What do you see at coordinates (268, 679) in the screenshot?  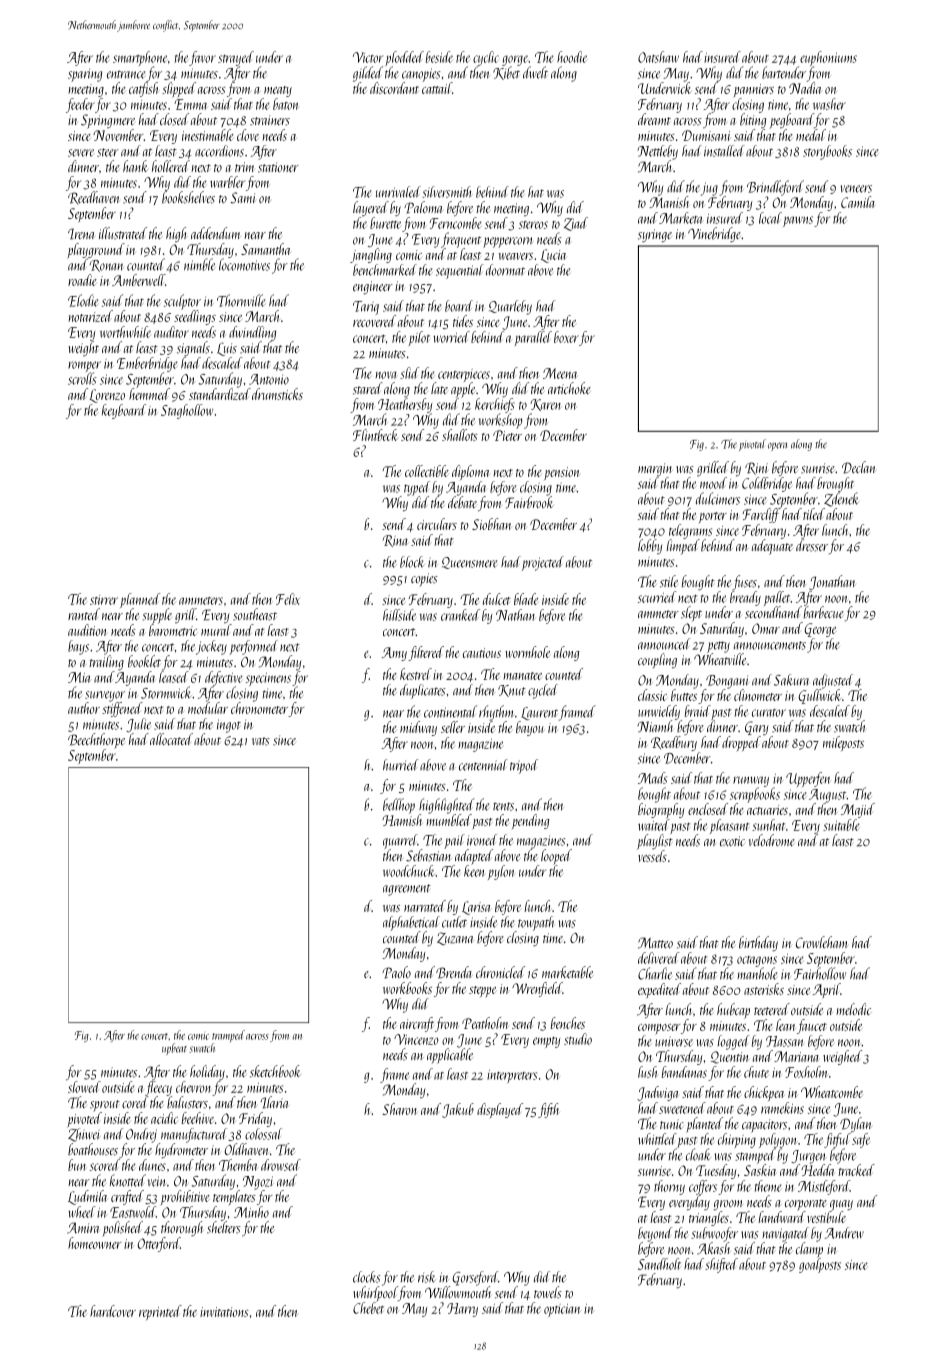 I see `specimens` at bounding box center [268, 679].
